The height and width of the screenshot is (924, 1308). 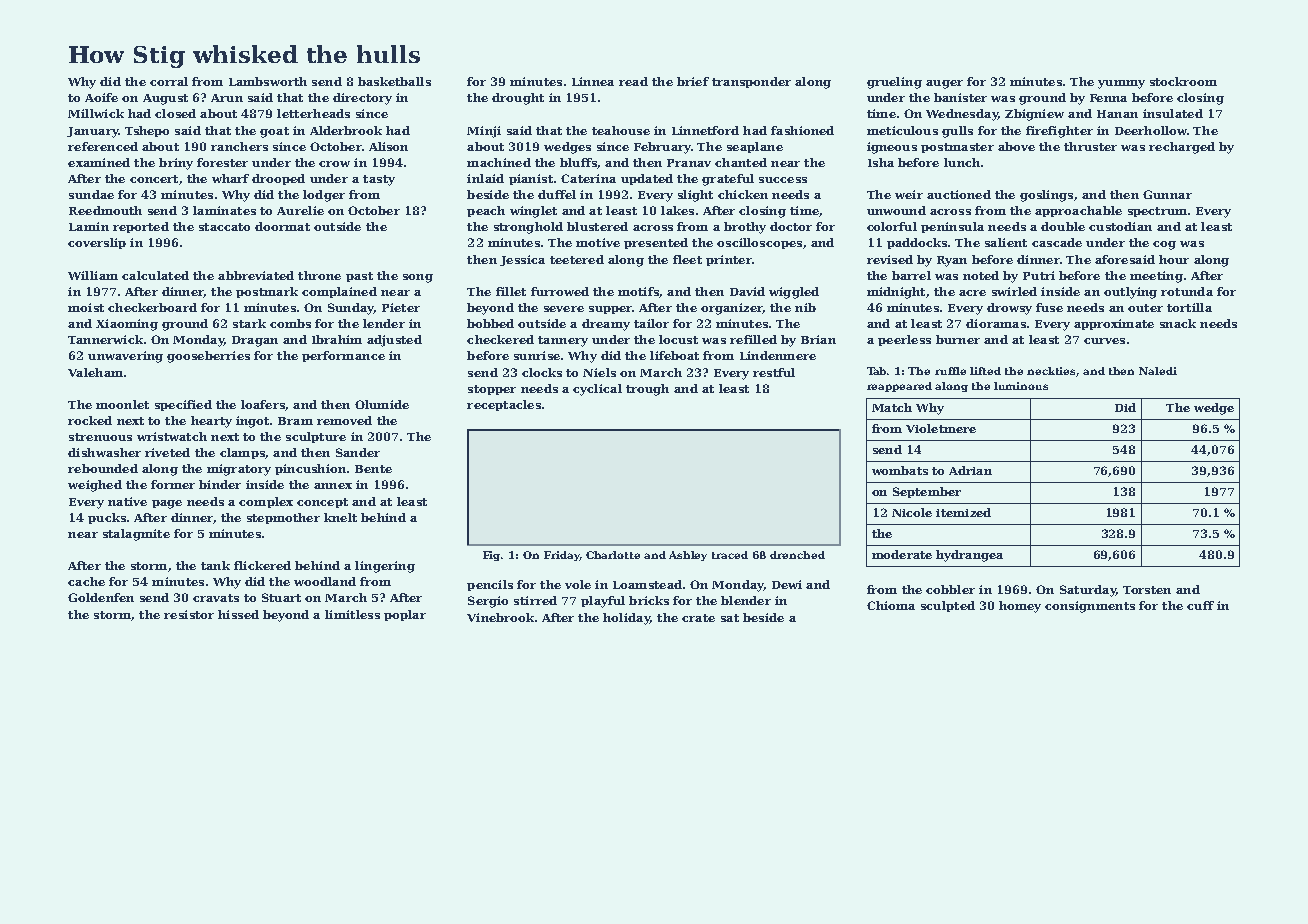 What do you see at coordinates (970, 470) in the screenshot?
I see `Adrian` at bounding box center [970, 470].
